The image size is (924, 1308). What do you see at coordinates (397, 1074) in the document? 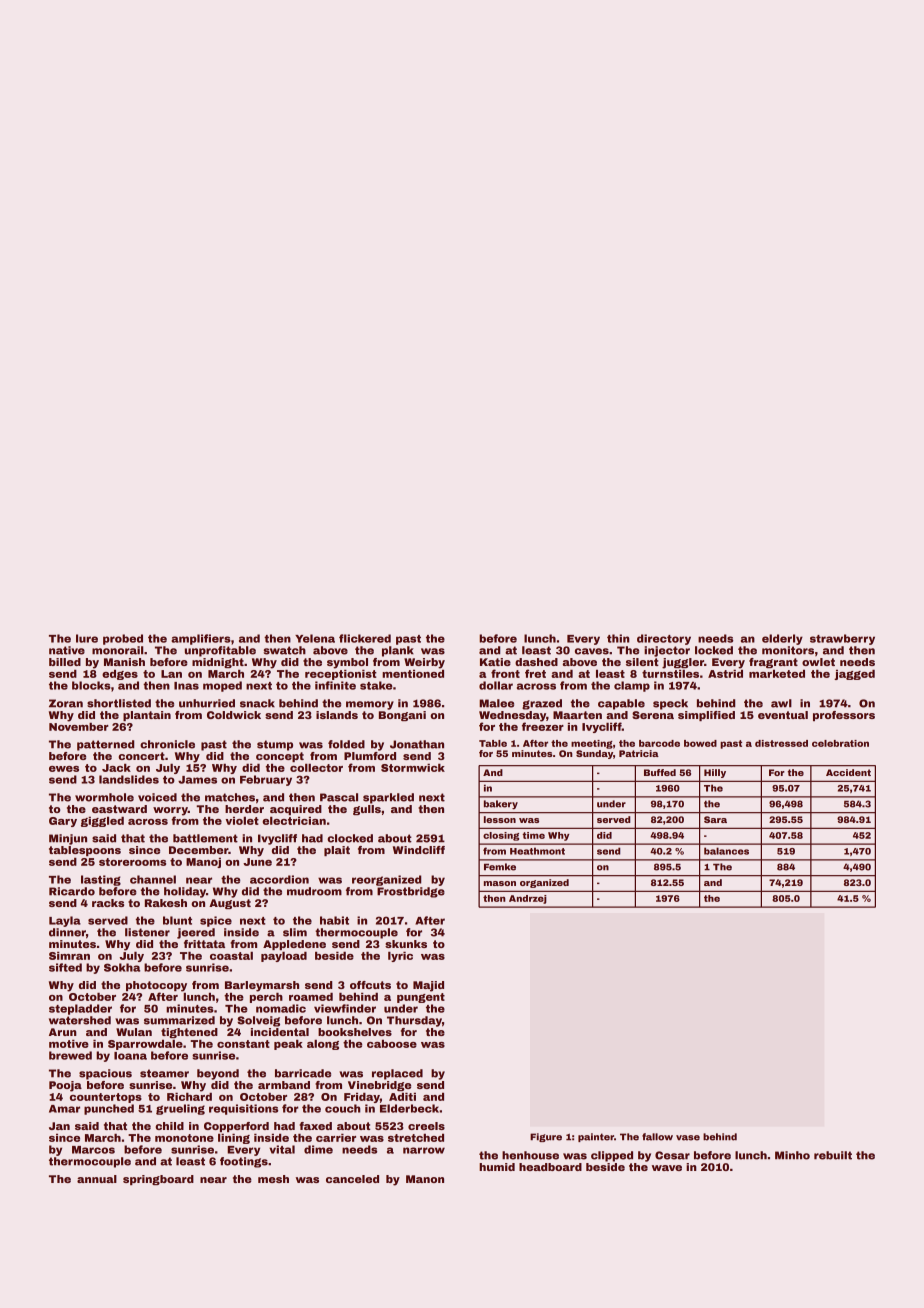
I see `replaced` at bounding box center [397, 1074].
